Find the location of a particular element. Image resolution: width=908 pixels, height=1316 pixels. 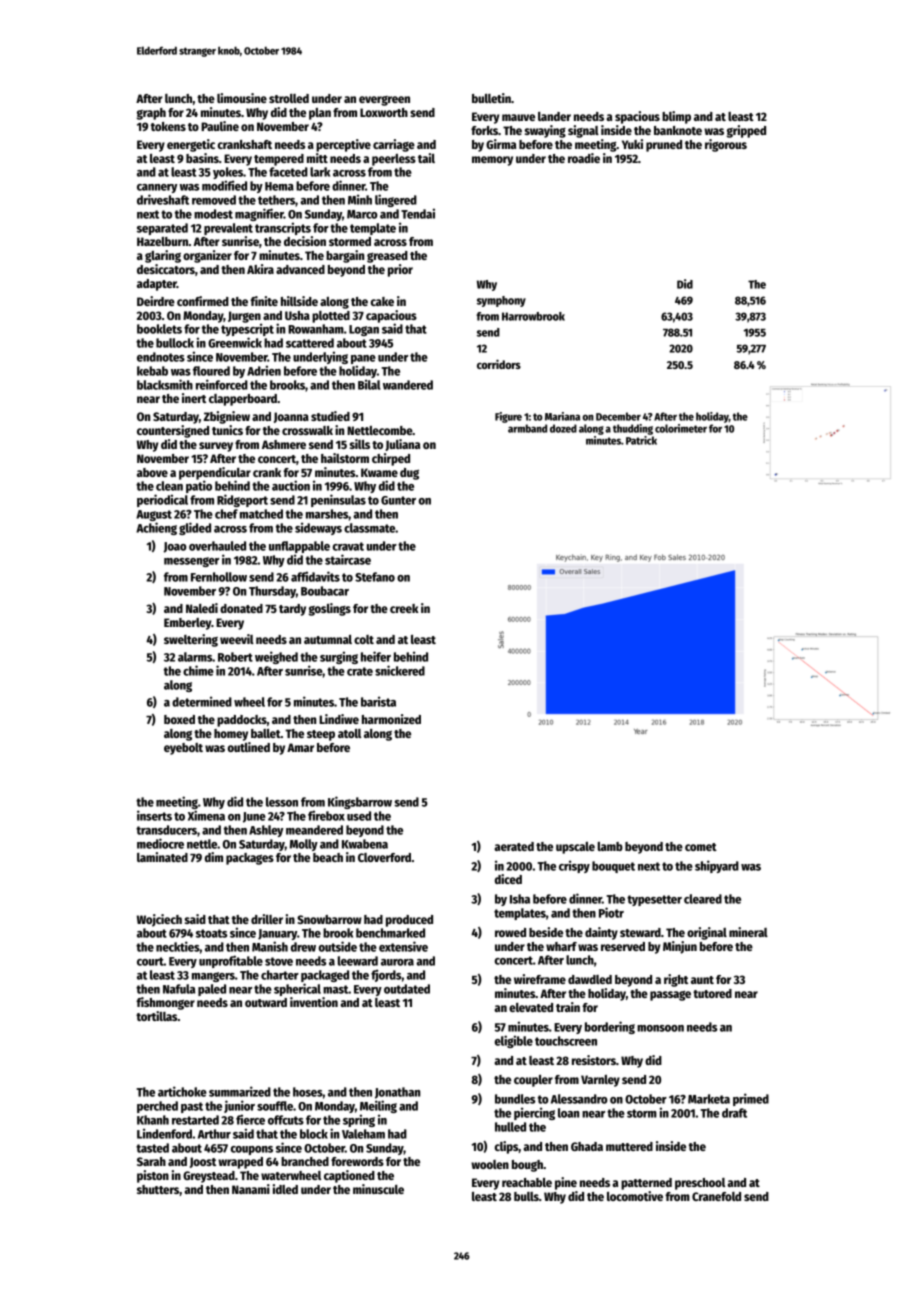

lamb is located at coordinates (610, 846).
